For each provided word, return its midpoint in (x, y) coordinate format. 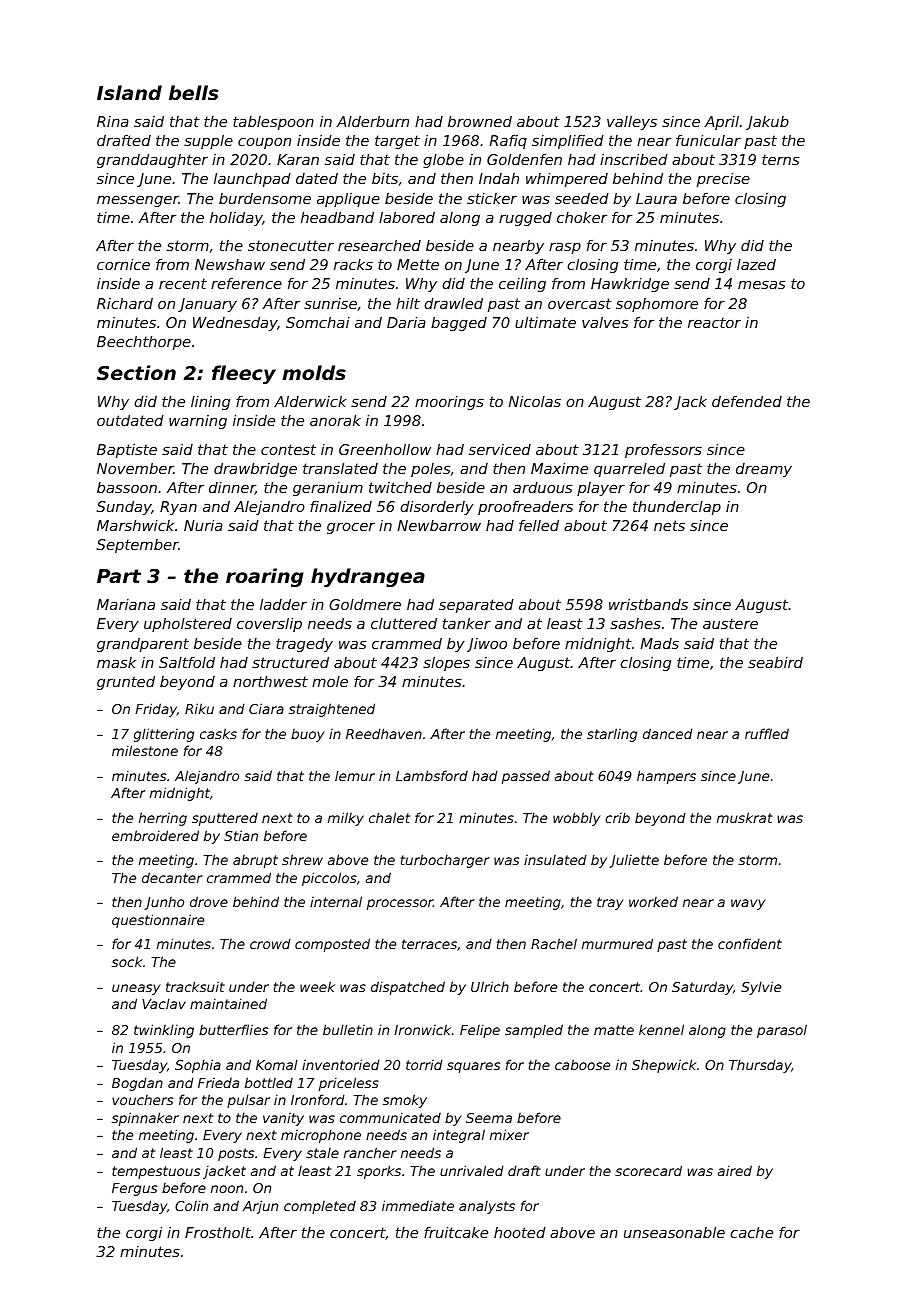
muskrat (745, 817)
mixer (509, 1134)
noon (227, 1189)
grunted (126, 683)
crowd (270, 943)
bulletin (348, 1029)
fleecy (244, 374)
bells (194, 93)
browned (480, 121)
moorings (449, 403)
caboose (582, 1064)
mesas (762, 284)
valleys (632, 123)
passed (526, 777)
